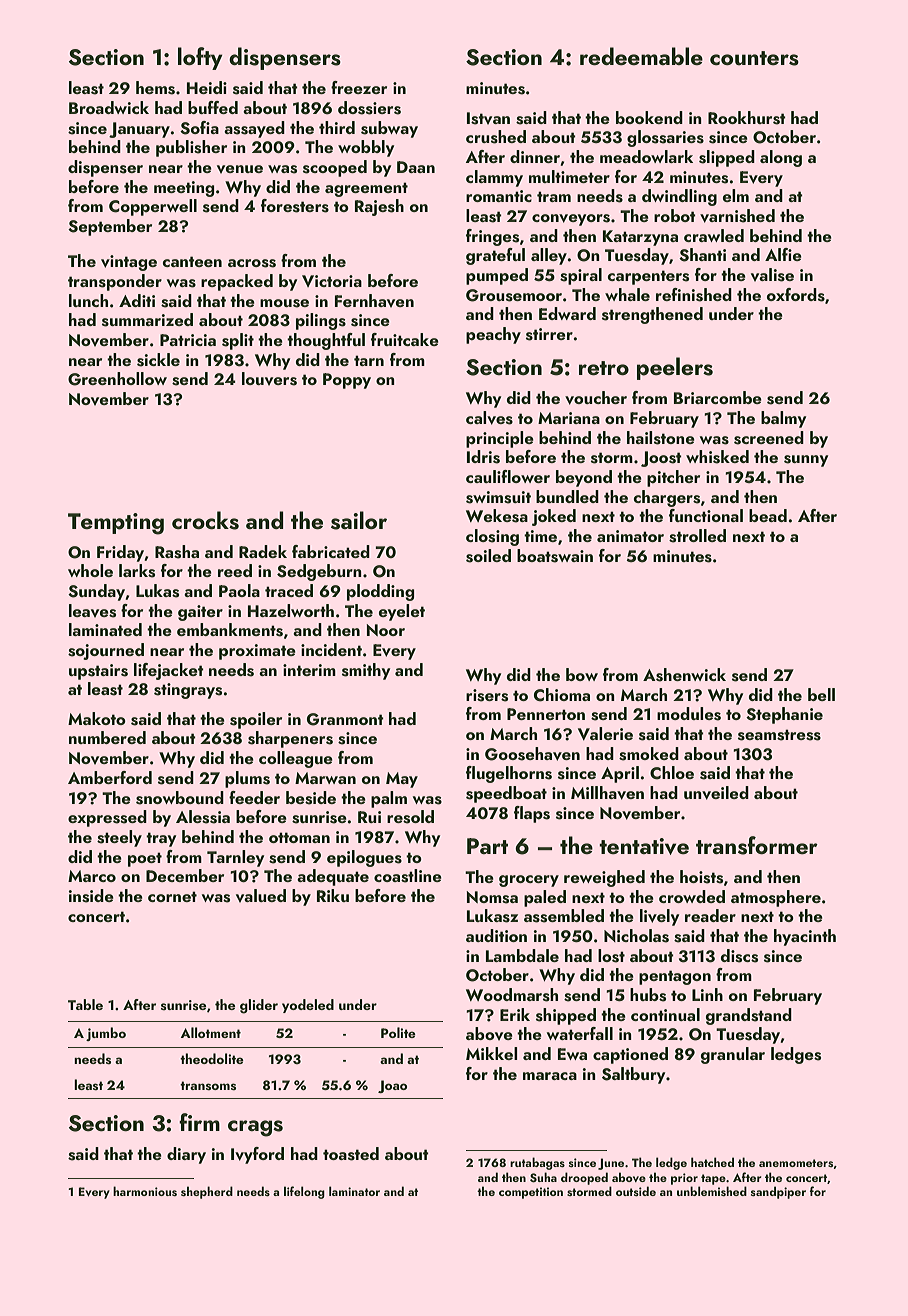 The image size is (908, 1316). I want to click on shepherd, so click(207, 1192).
